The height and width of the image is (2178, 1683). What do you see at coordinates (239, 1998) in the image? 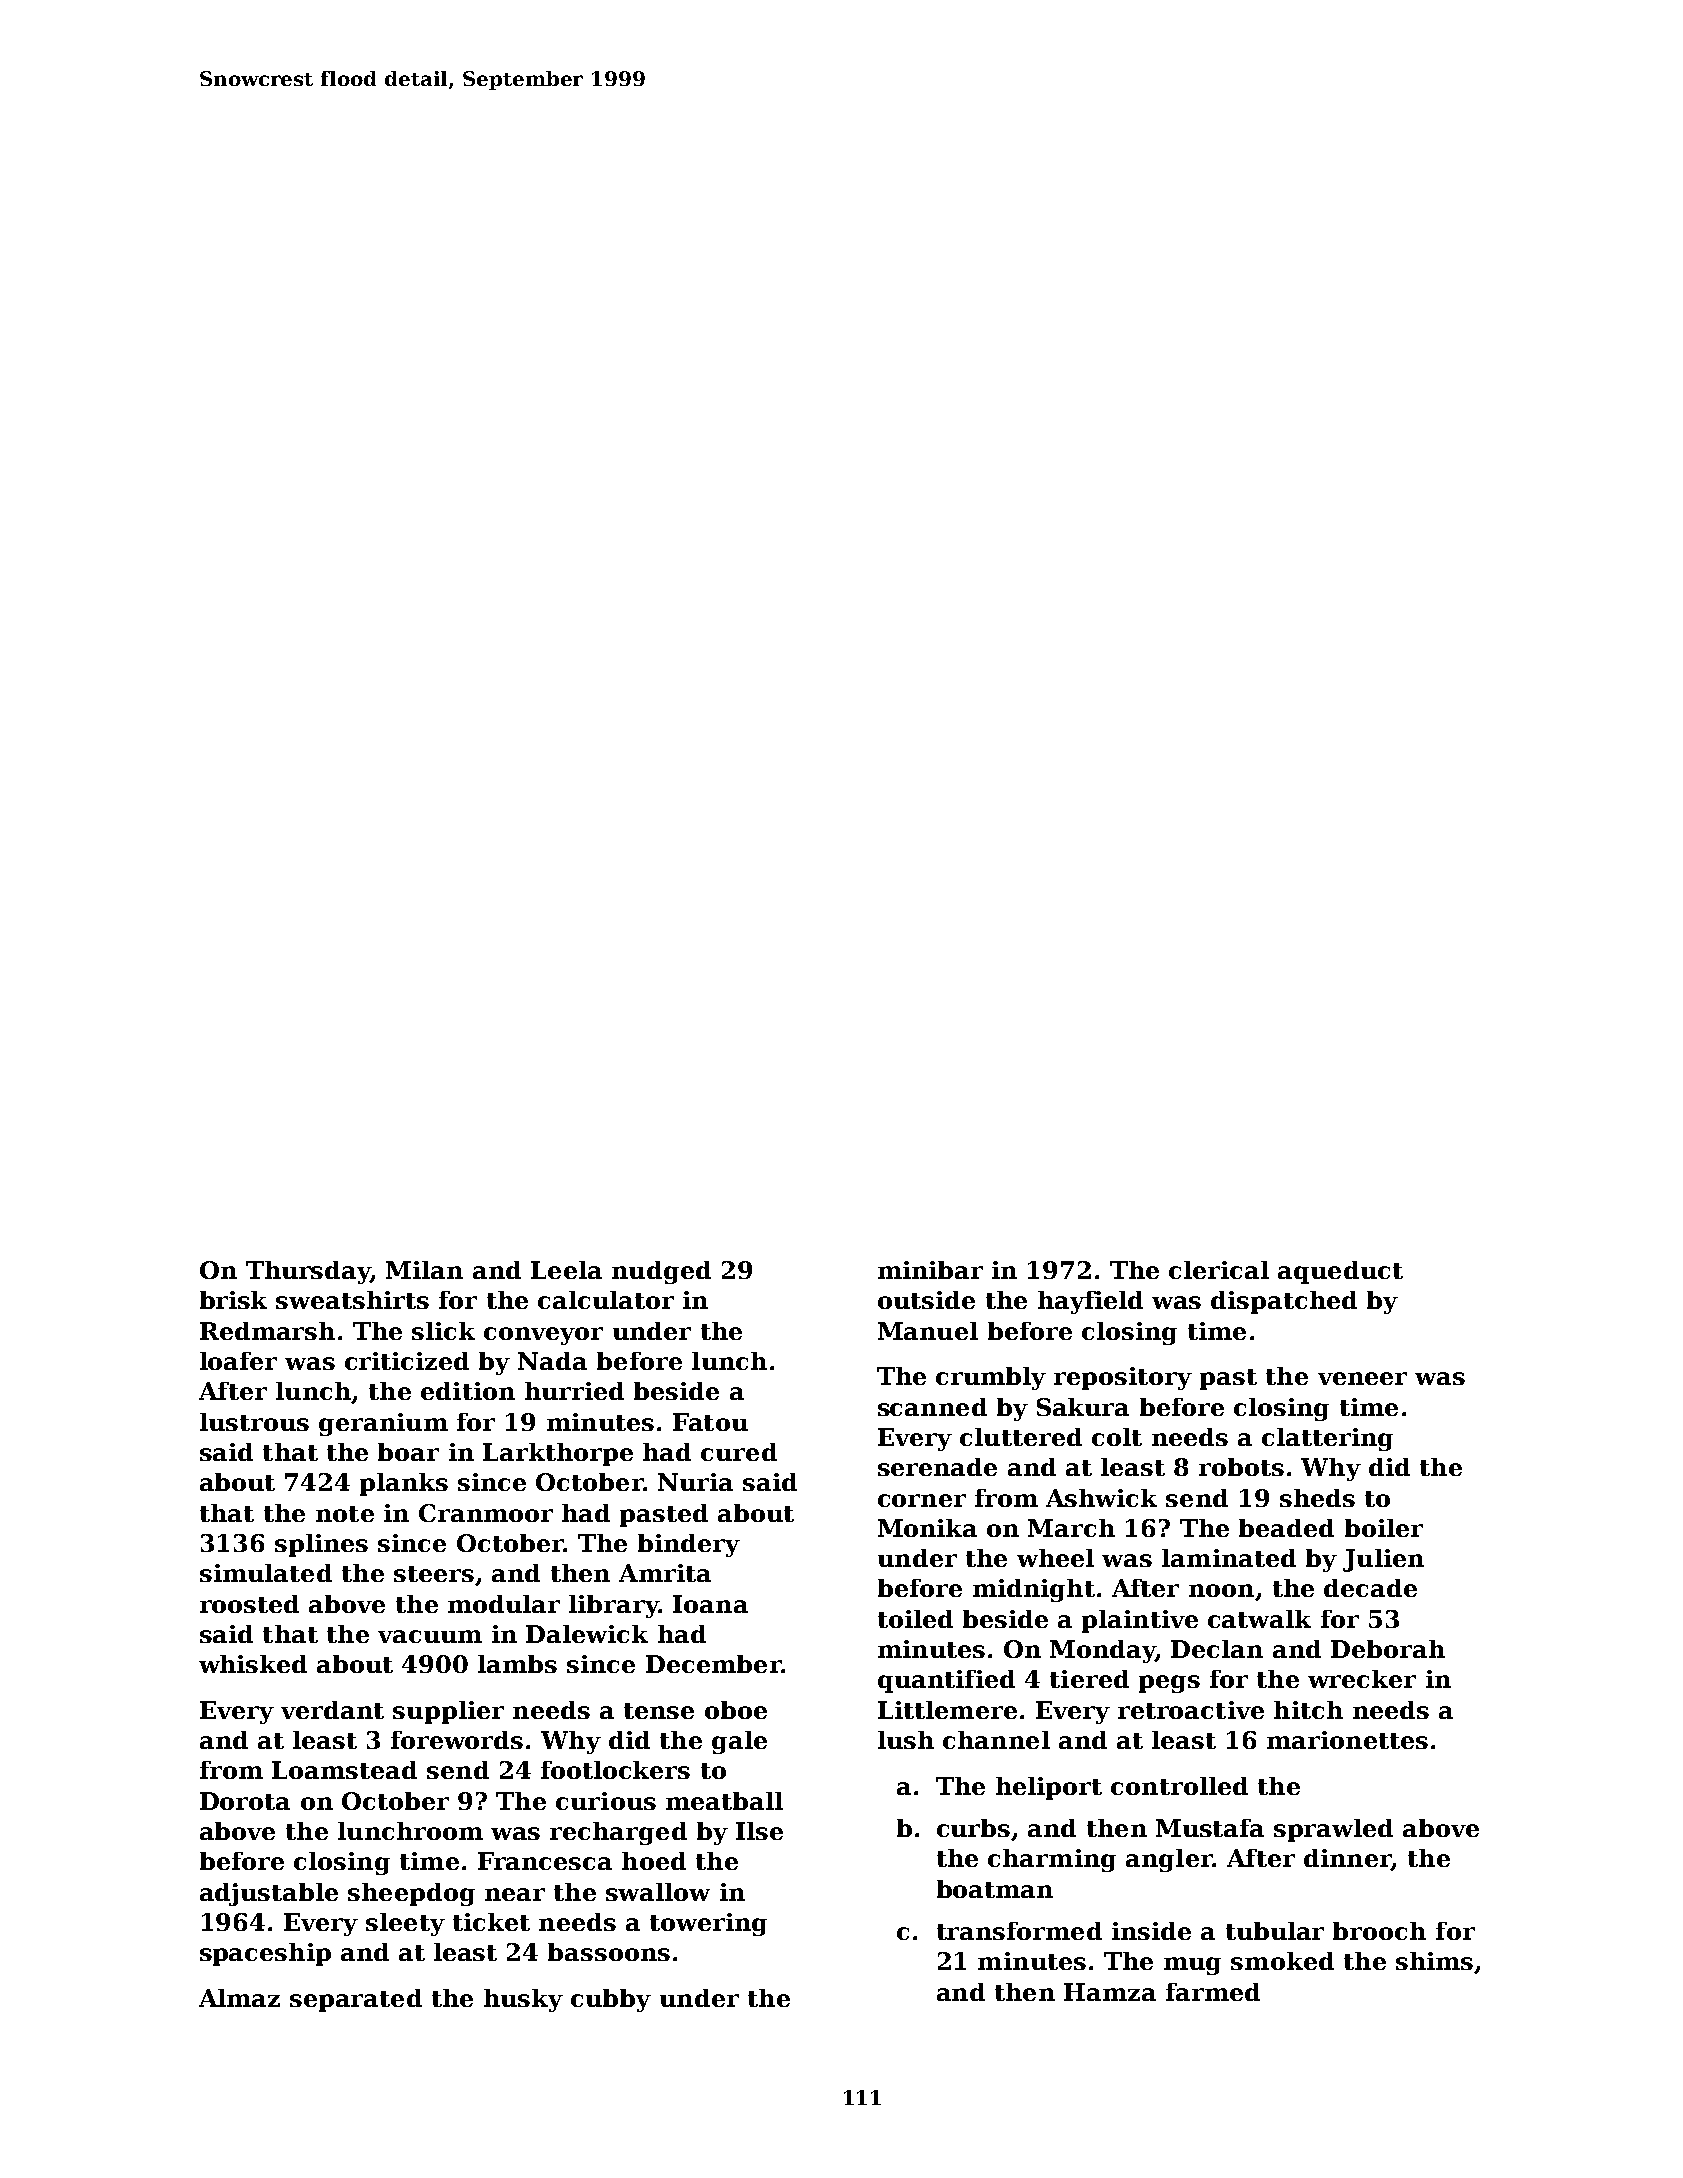
I see `Almaz` at bounding box center [239, 1998].
